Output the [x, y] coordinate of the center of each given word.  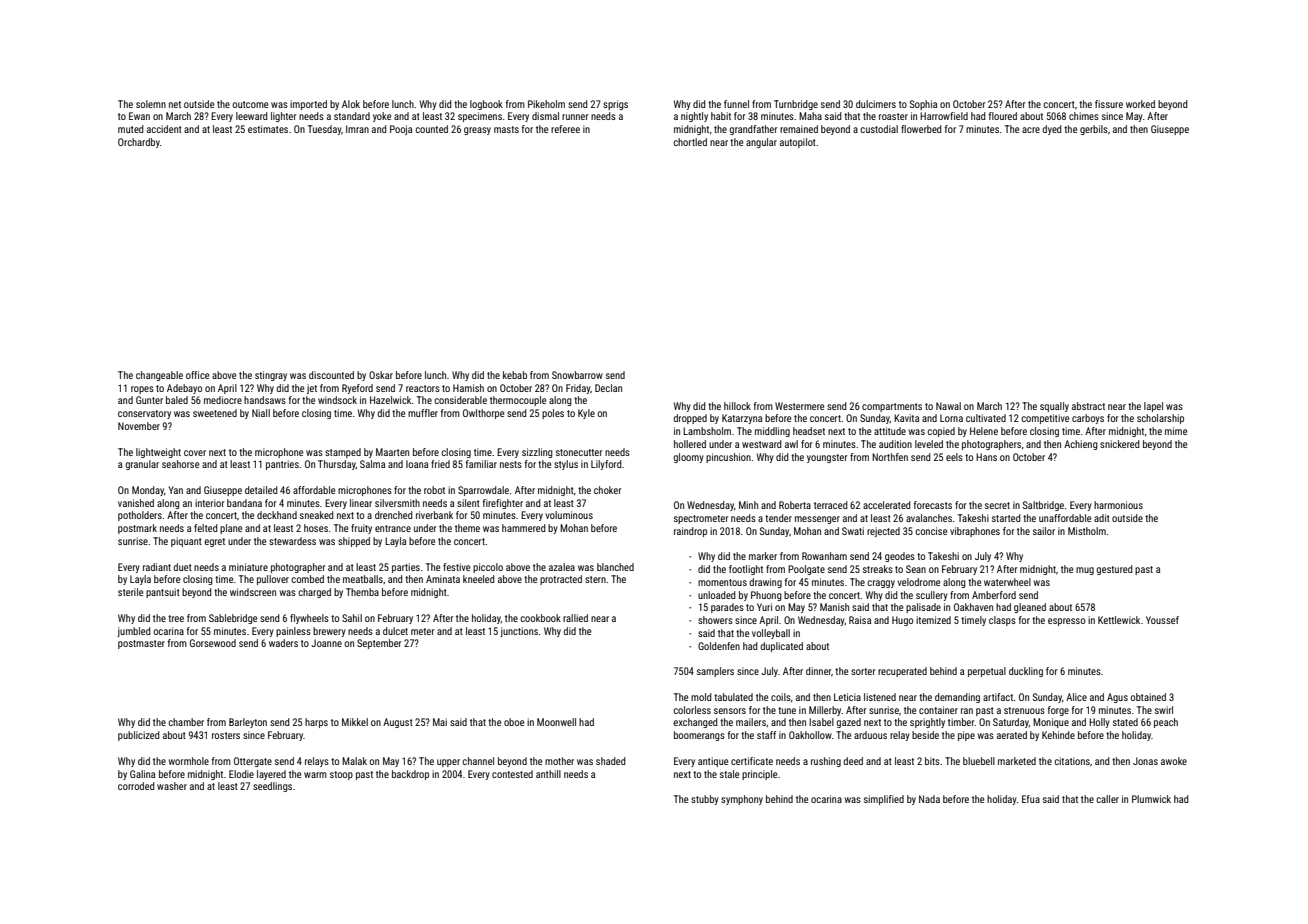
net [175, 104]
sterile [130, 592]
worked [1140, 104]
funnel [736, 104]
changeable [159, 376]
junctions [519, 632]
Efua [1031, 799]
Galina [142, 774]
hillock [737, 406]
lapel [1153, 407]
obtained [1148, 697]
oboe [514, 722]
